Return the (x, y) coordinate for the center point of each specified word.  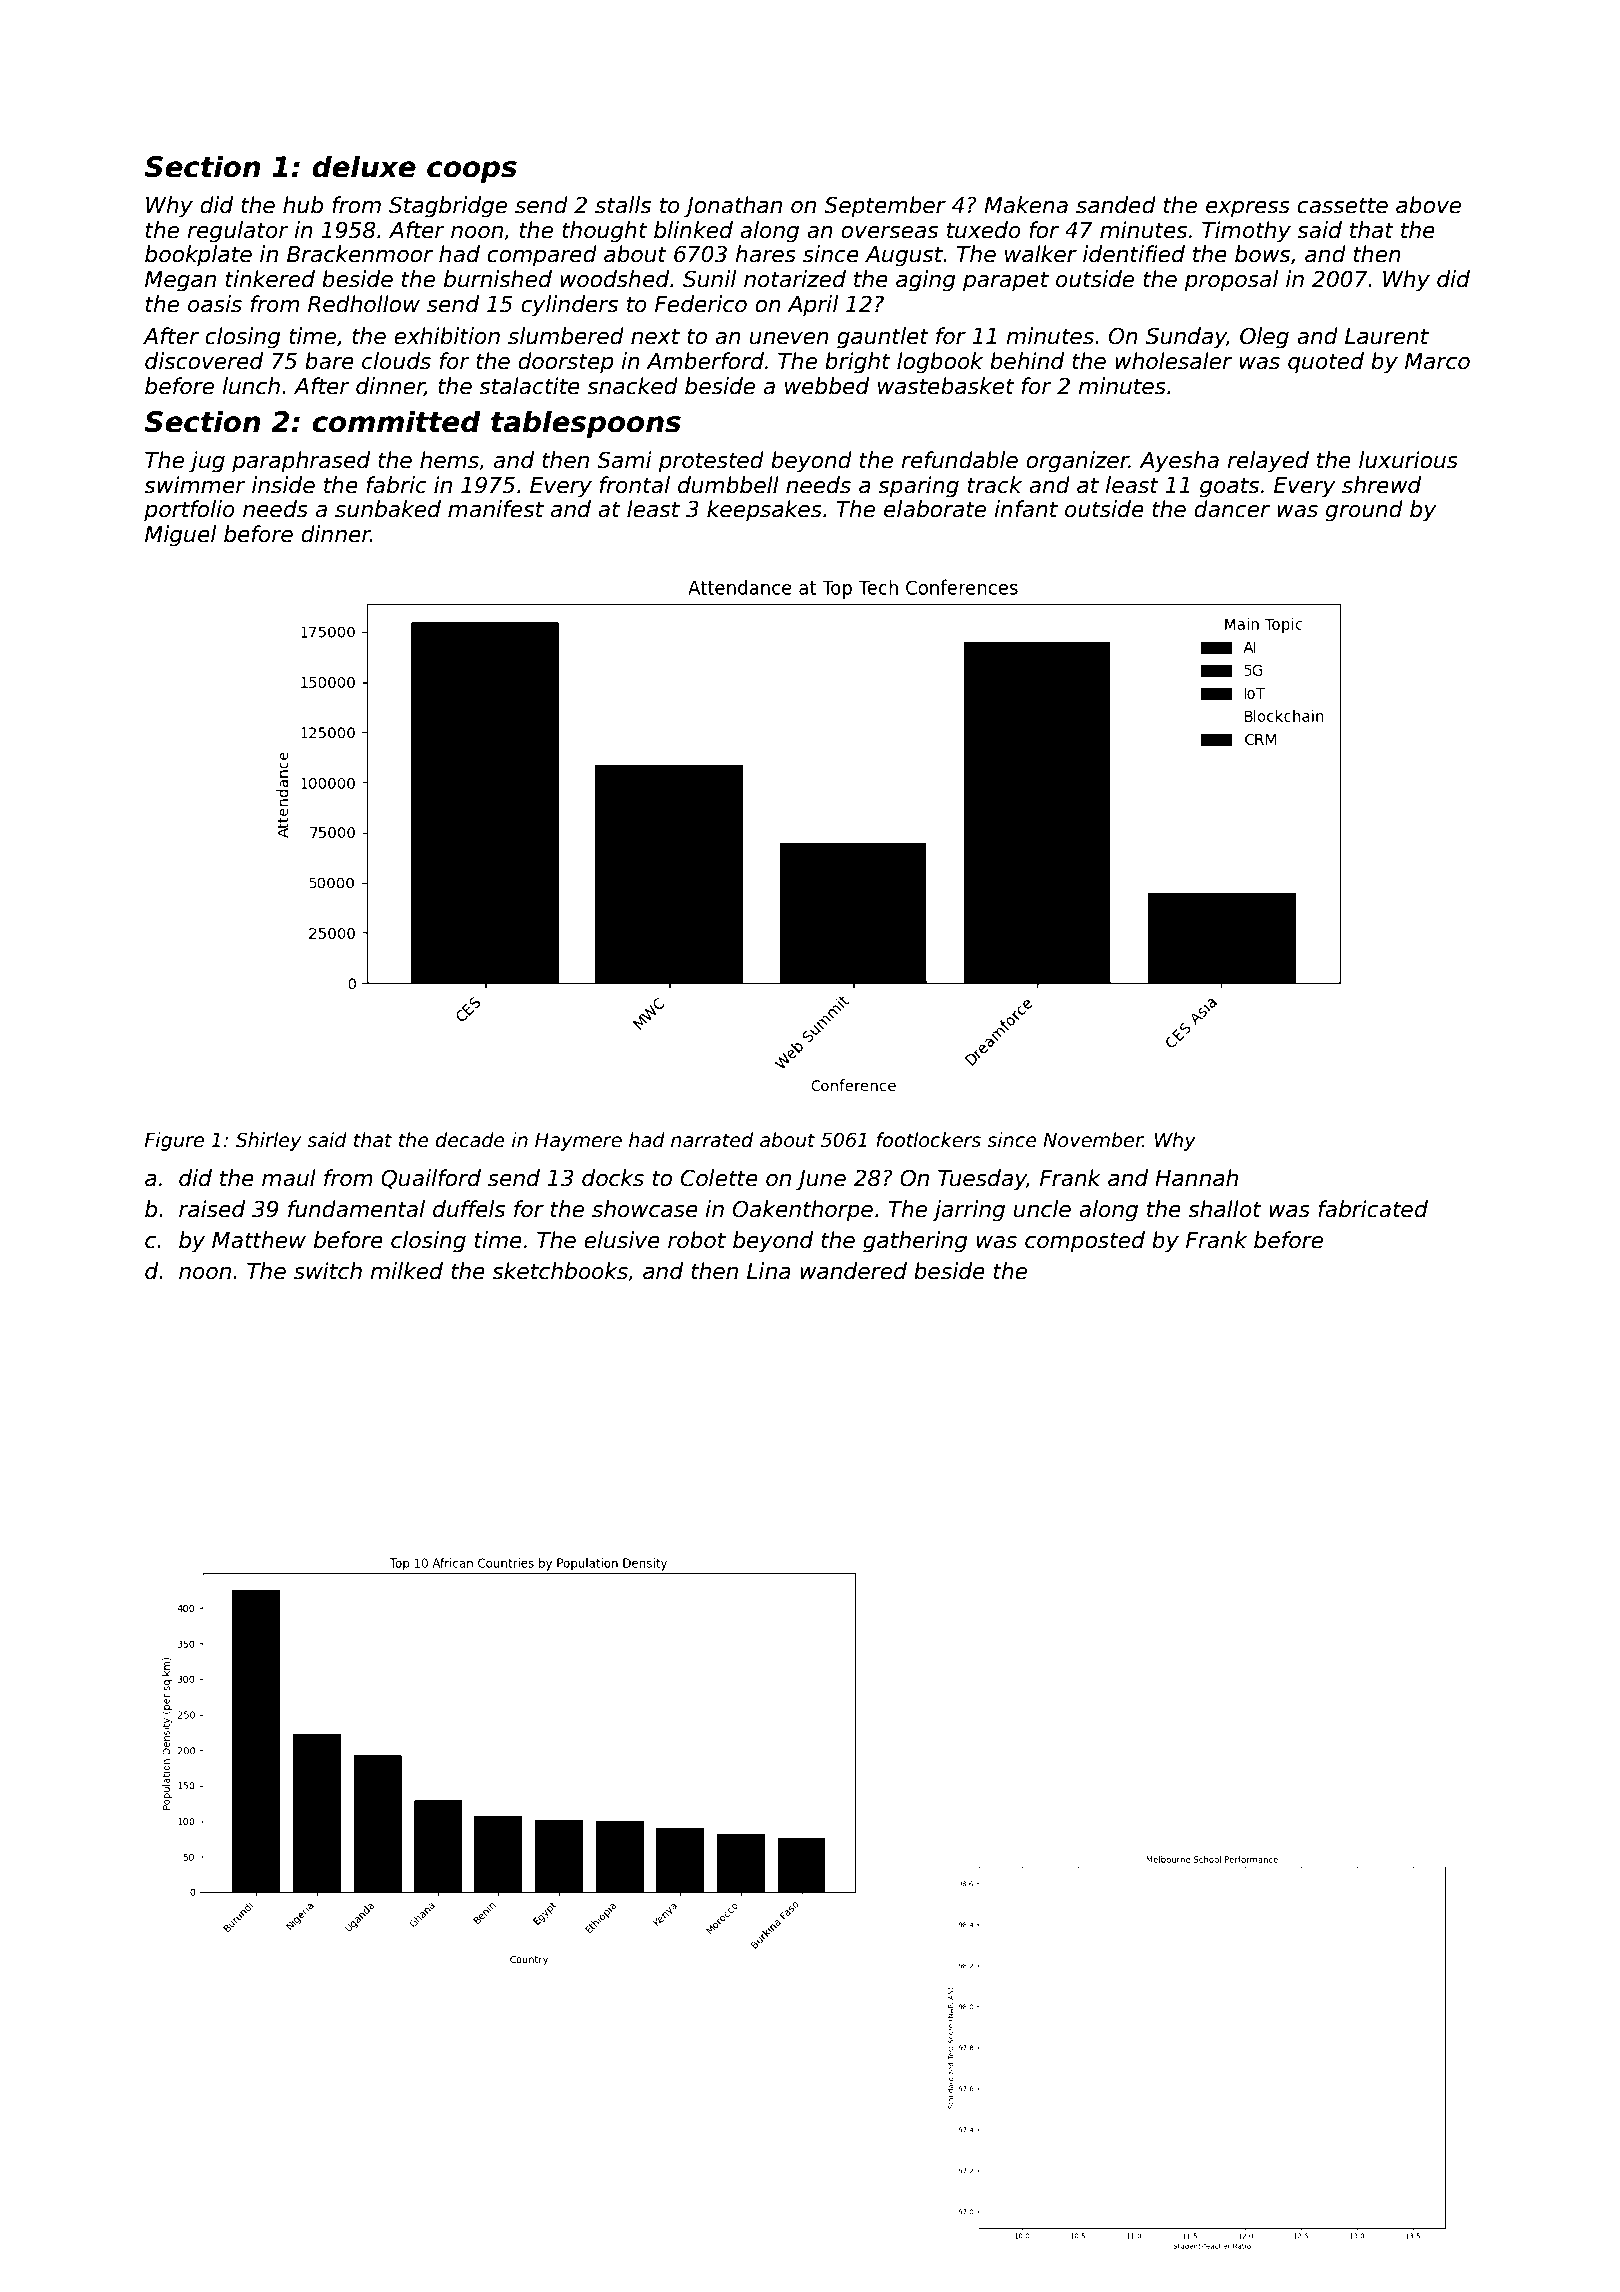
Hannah (1196, 1178)
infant (1026, 509)
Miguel (180, 536)
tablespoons (586, 424)
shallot (1224, 1209)
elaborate (935, 509)
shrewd (1381, 485)
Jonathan (733, 207)
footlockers (928, 1140)
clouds (396, 361)
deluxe (364, 166)
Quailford (431, 1179)
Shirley (268, 1141)
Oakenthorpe (803, 1211)
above (1428, 205)
